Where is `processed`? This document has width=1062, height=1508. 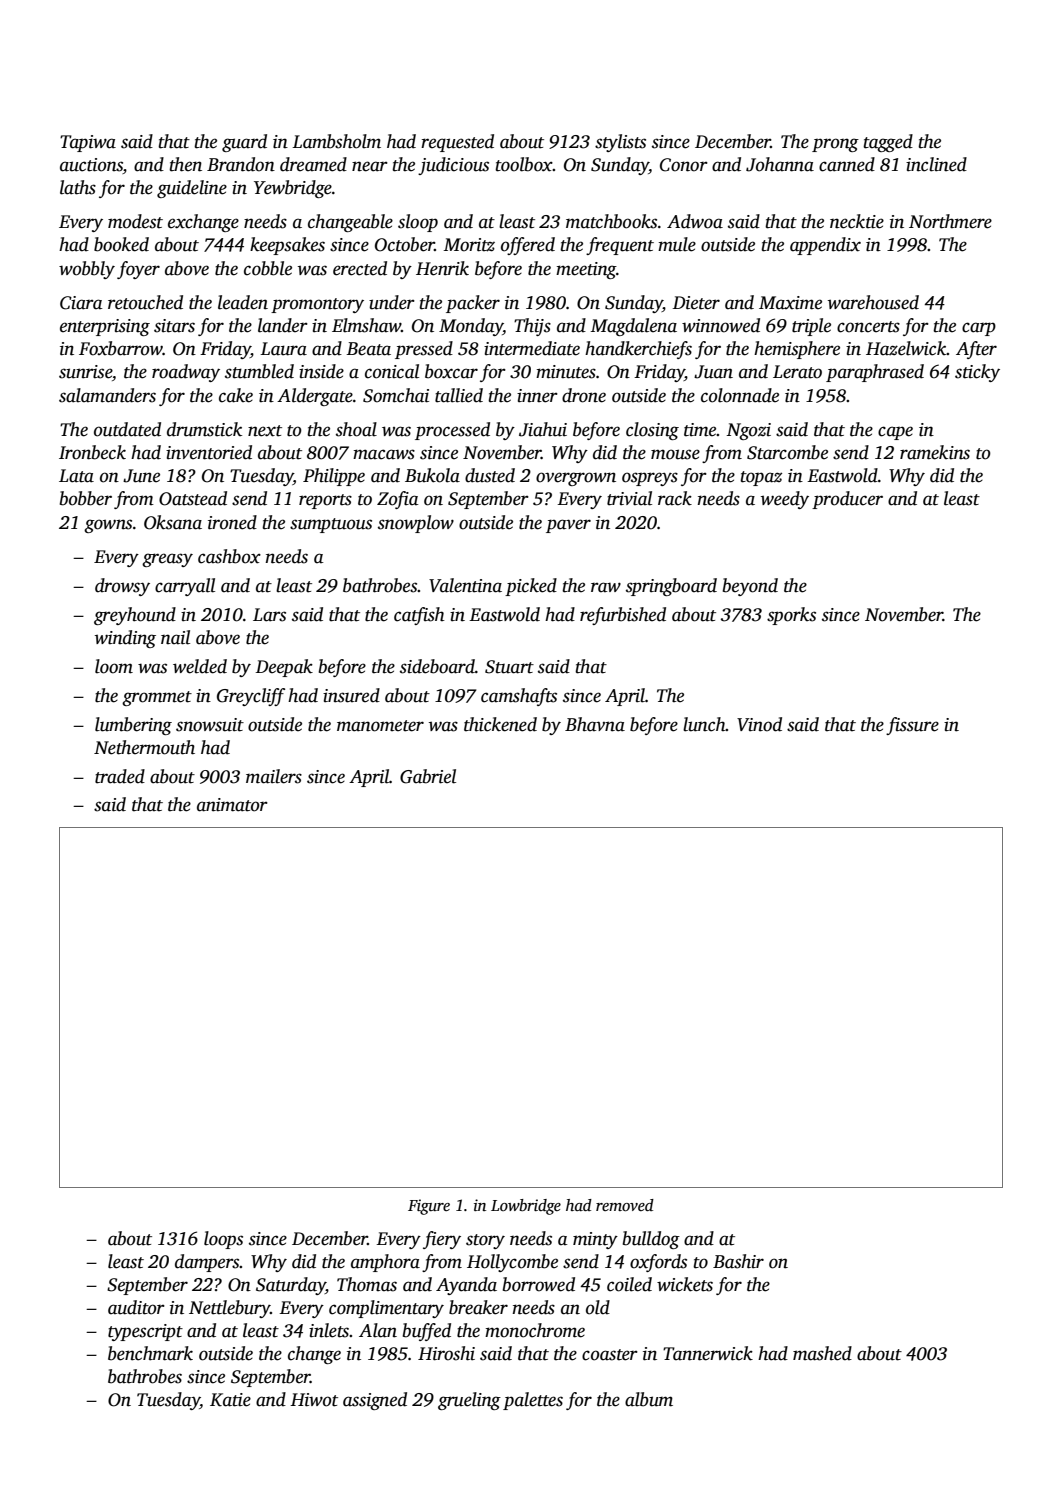 processed is located at coordinates (452, 431).
